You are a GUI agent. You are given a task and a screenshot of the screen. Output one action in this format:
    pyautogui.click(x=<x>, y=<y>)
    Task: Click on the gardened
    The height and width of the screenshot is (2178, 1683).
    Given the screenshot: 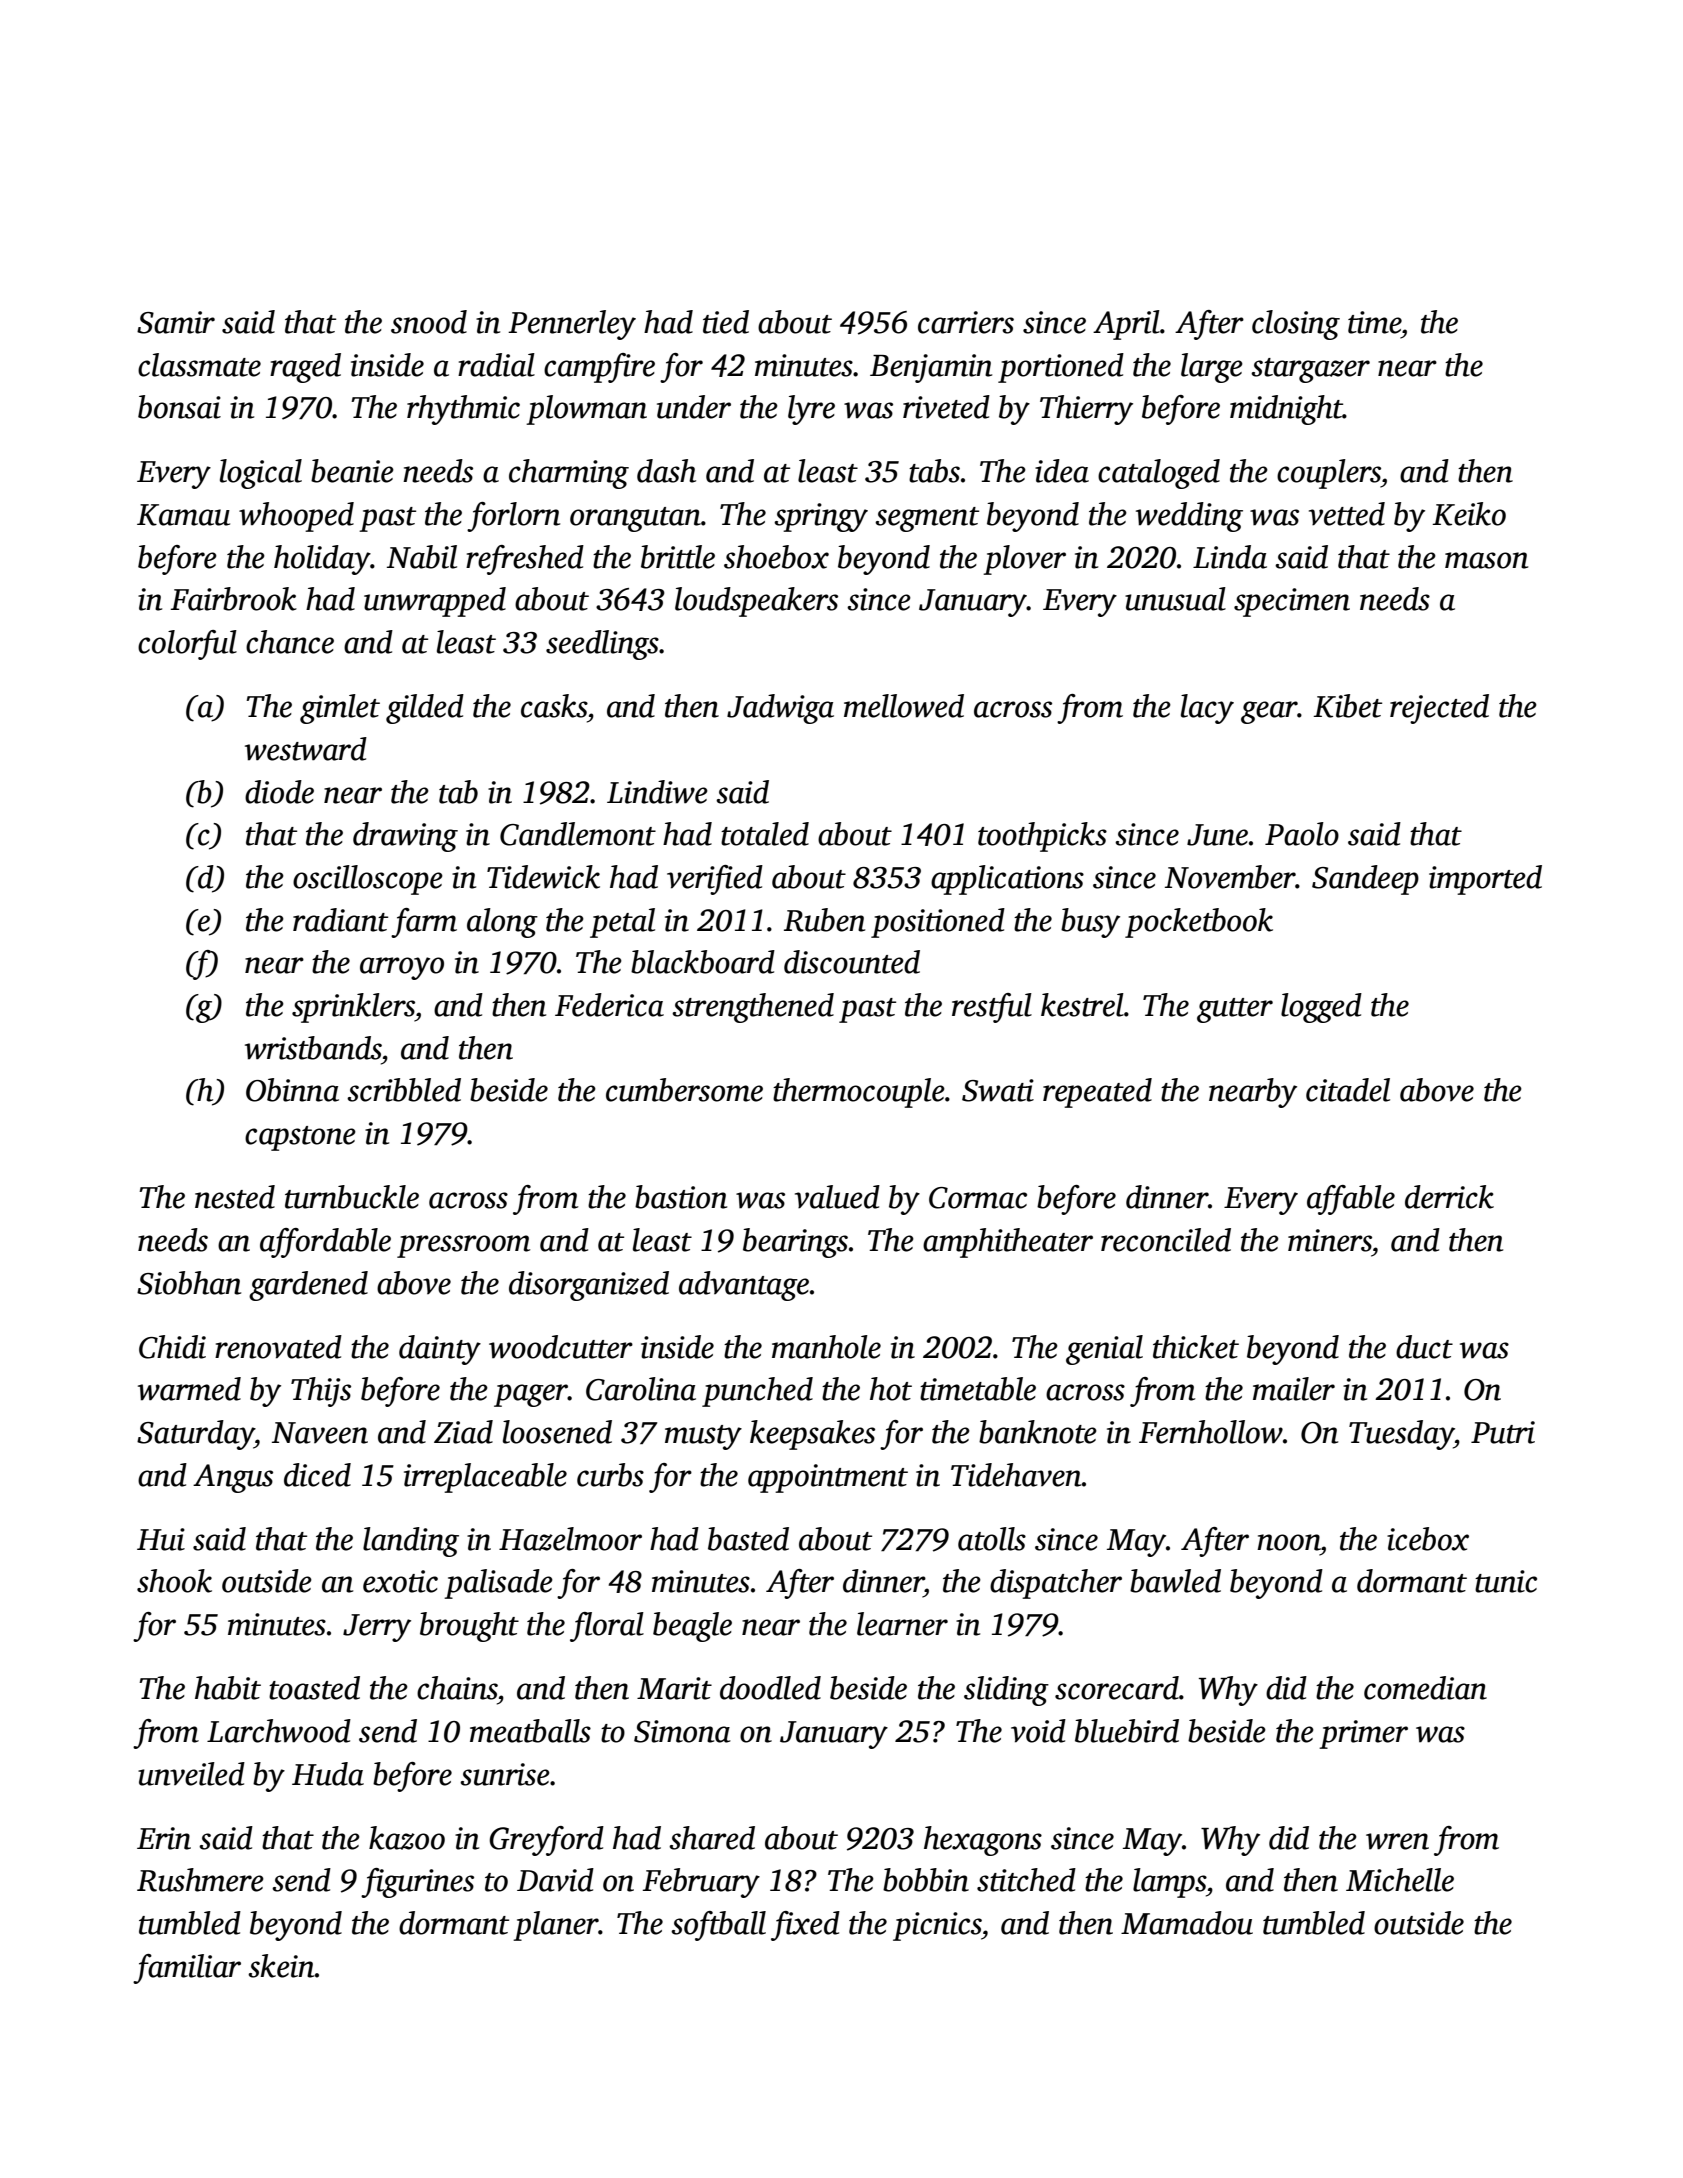 What is the action you would take?
    pyautogui.click(x=308, y=1286)
